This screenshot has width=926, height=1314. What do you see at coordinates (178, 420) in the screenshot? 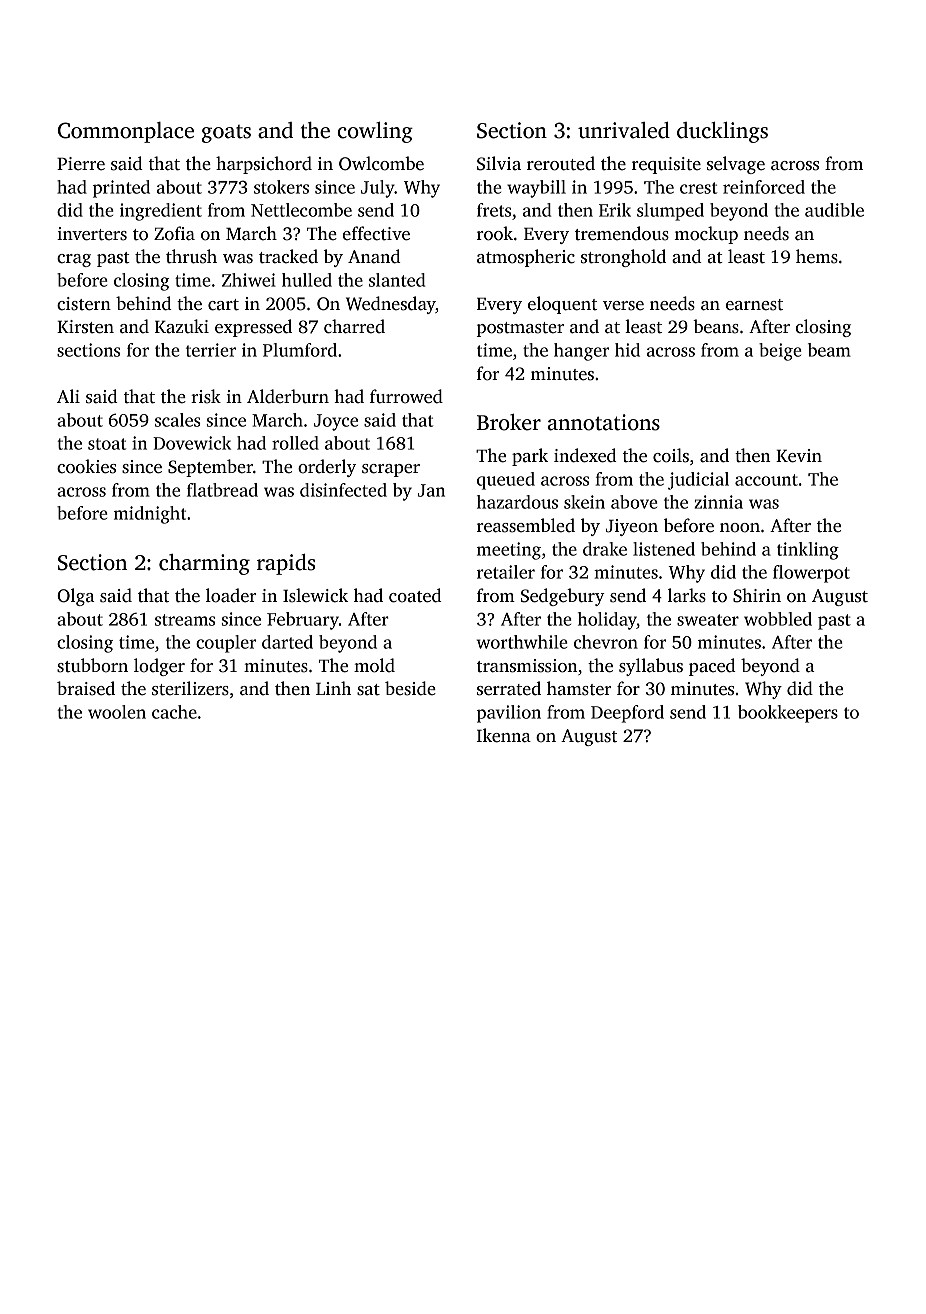
I see `scales` at bounding box center [178, 420].
